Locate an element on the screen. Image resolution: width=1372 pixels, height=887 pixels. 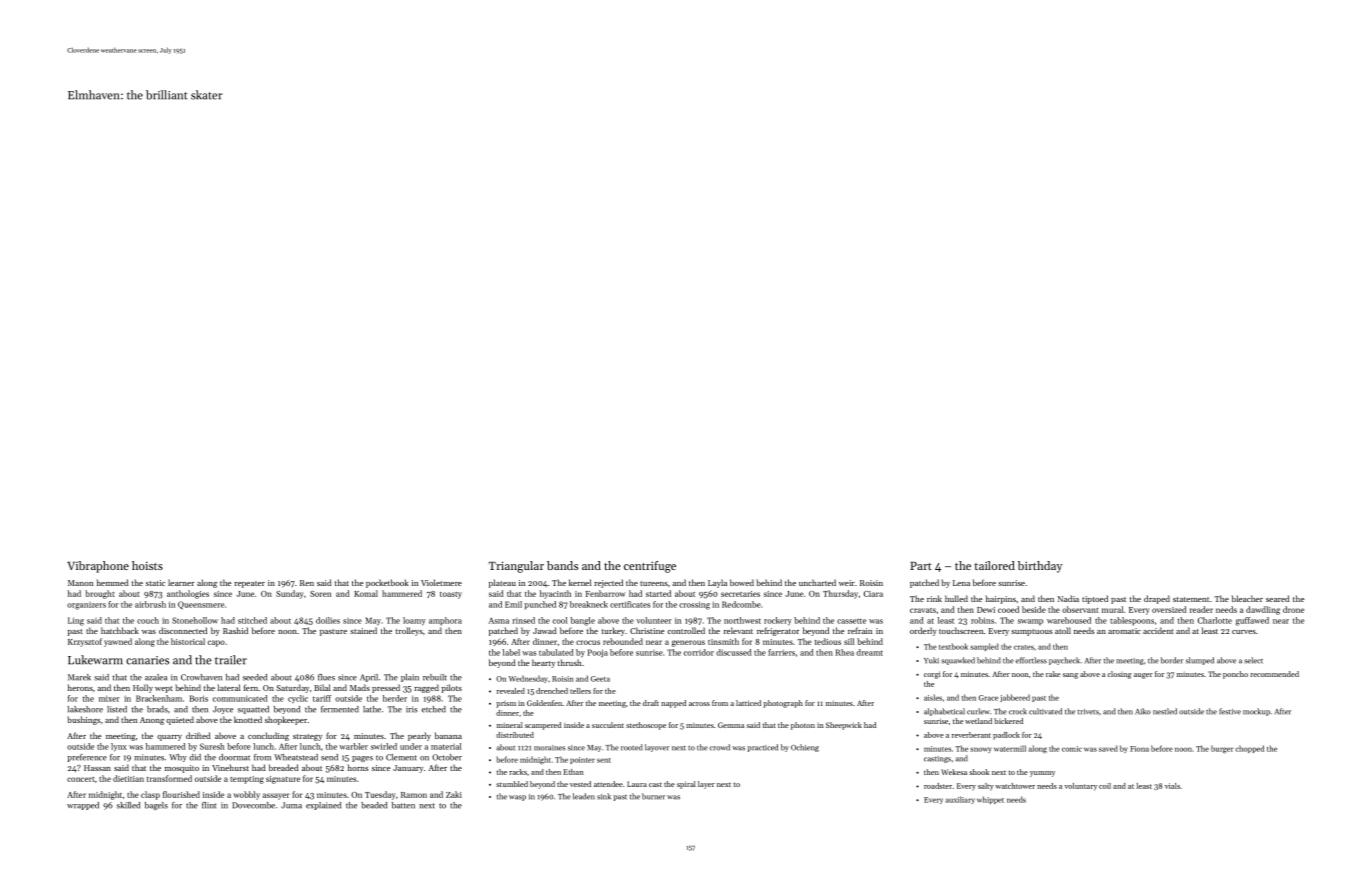
Triangular is located at coordinates (516, 567).
